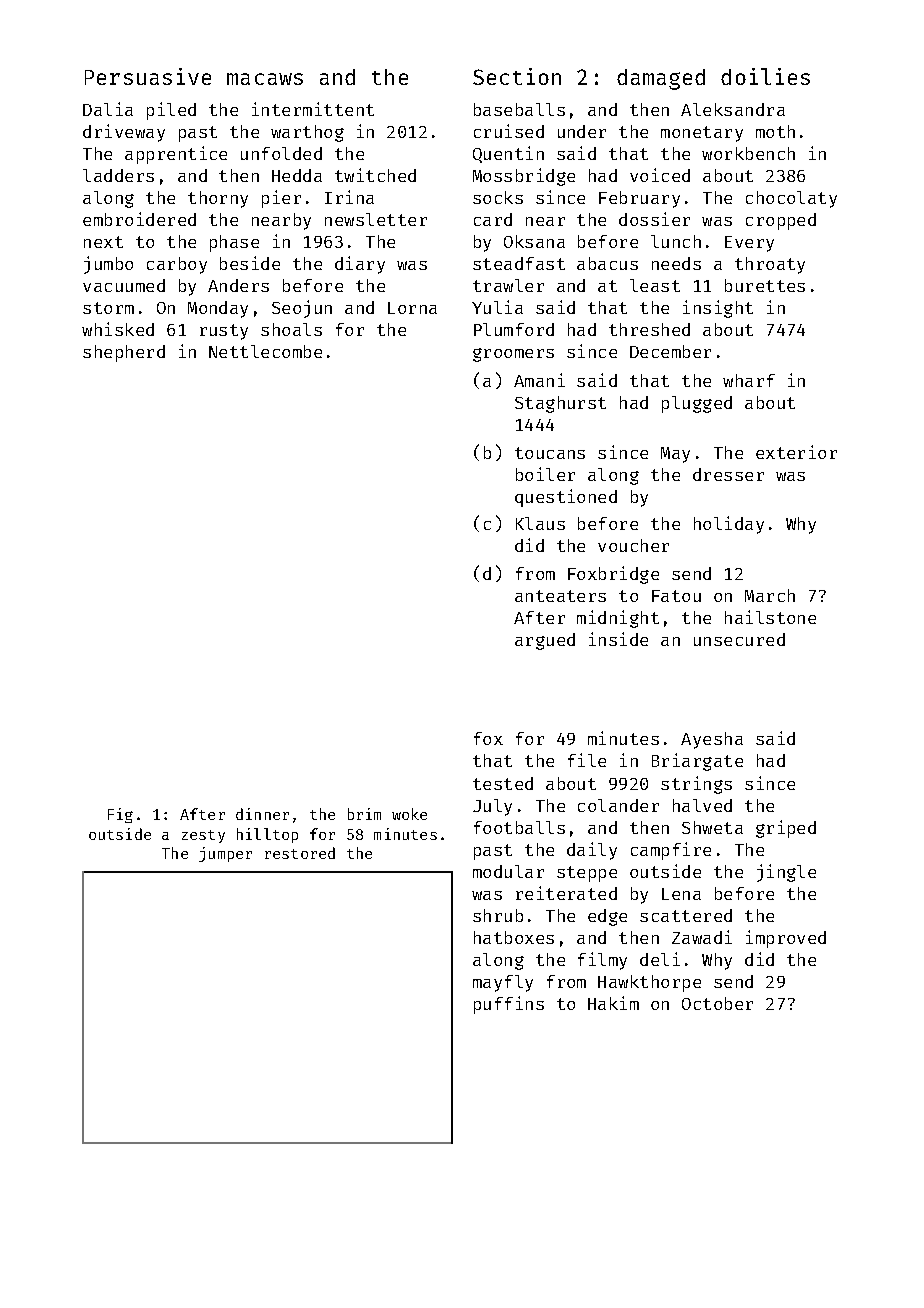 The width and height of the document is (924, 1308). I want to click on mayfly, so click(503, 983).
